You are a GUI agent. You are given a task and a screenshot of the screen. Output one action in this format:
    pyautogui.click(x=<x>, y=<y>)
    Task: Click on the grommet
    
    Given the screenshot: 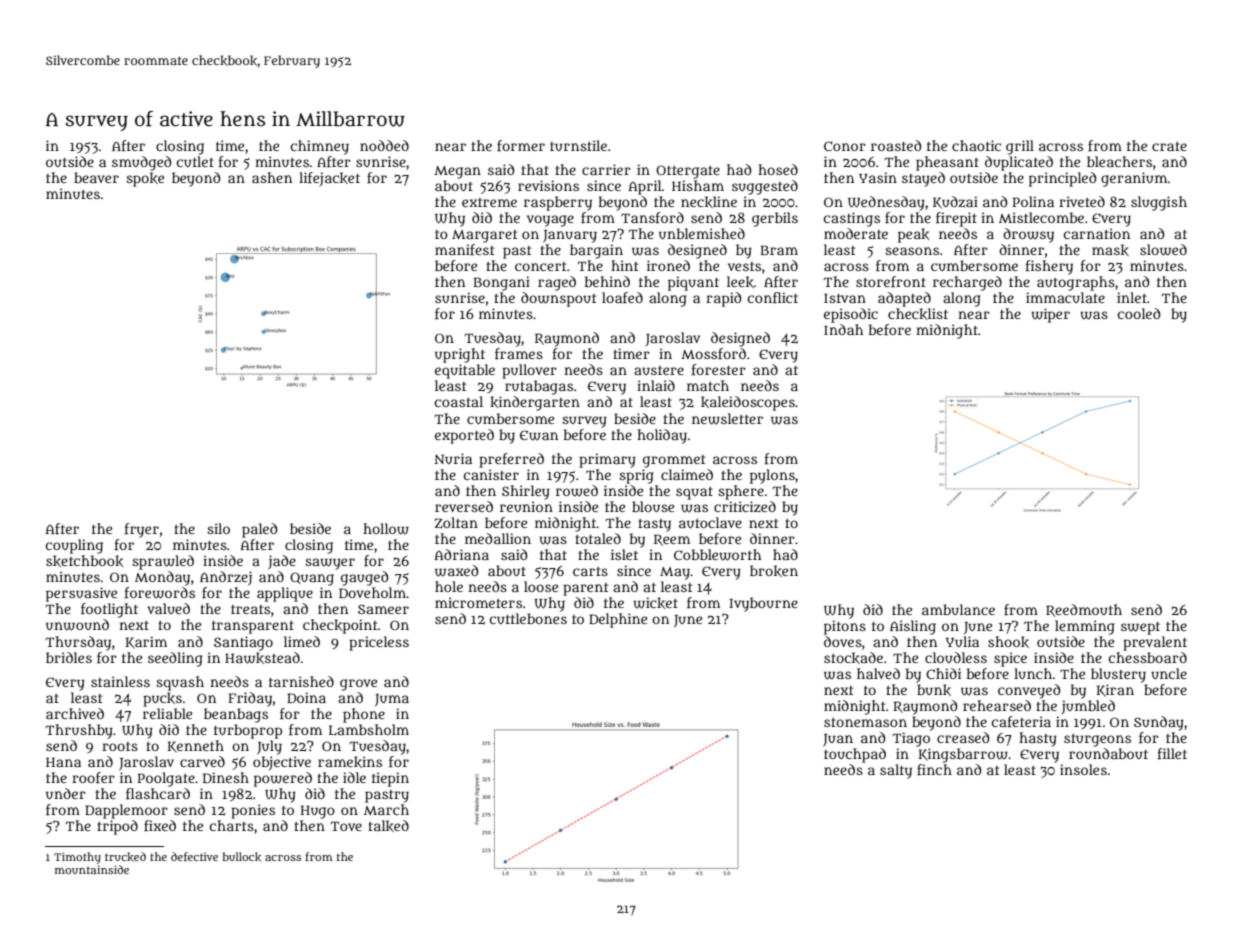 What is the action you would take?
    pyautogui.click(x=674, y=461)
